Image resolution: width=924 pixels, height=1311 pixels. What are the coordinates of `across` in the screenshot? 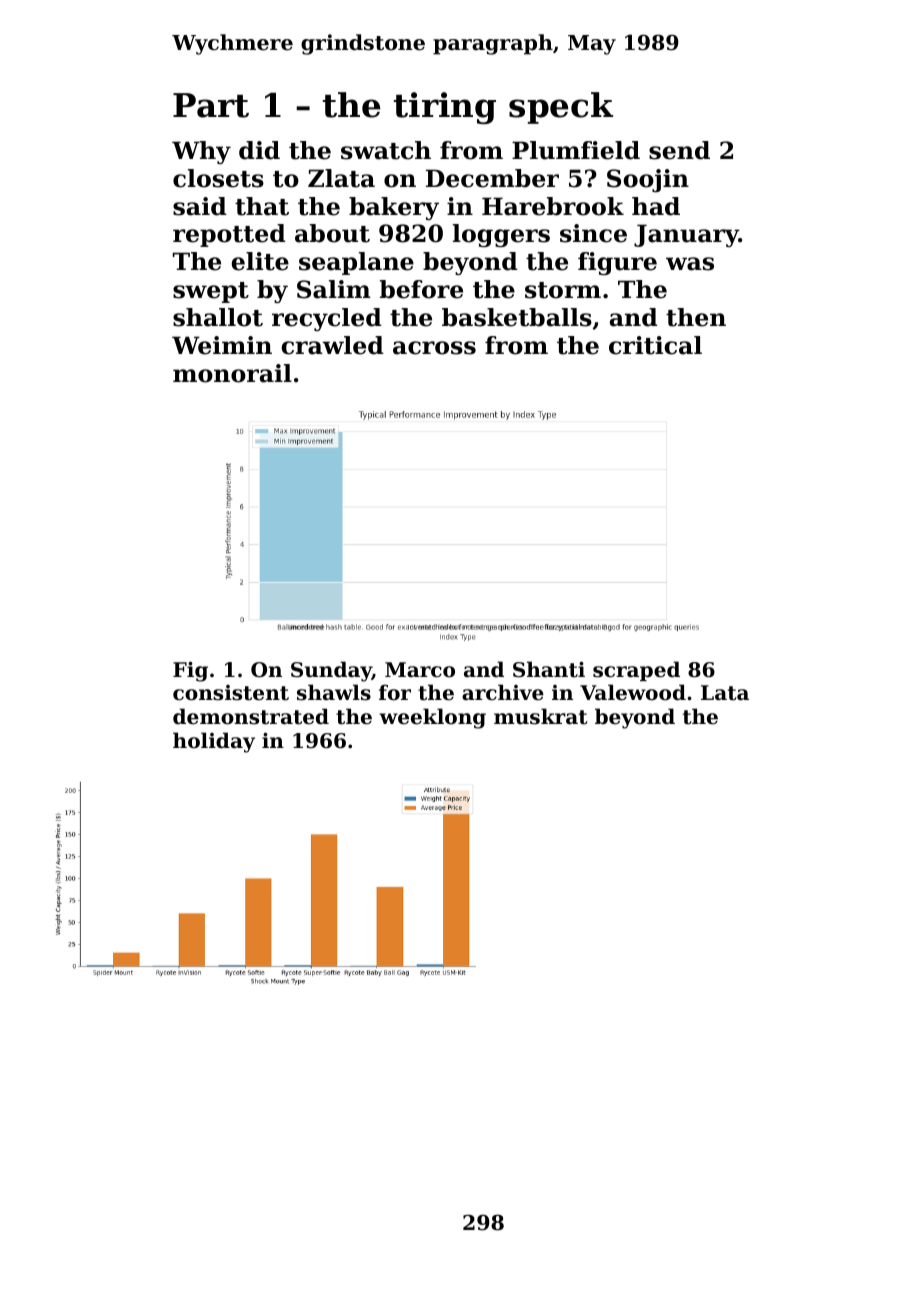 It's located at (434, 348).
